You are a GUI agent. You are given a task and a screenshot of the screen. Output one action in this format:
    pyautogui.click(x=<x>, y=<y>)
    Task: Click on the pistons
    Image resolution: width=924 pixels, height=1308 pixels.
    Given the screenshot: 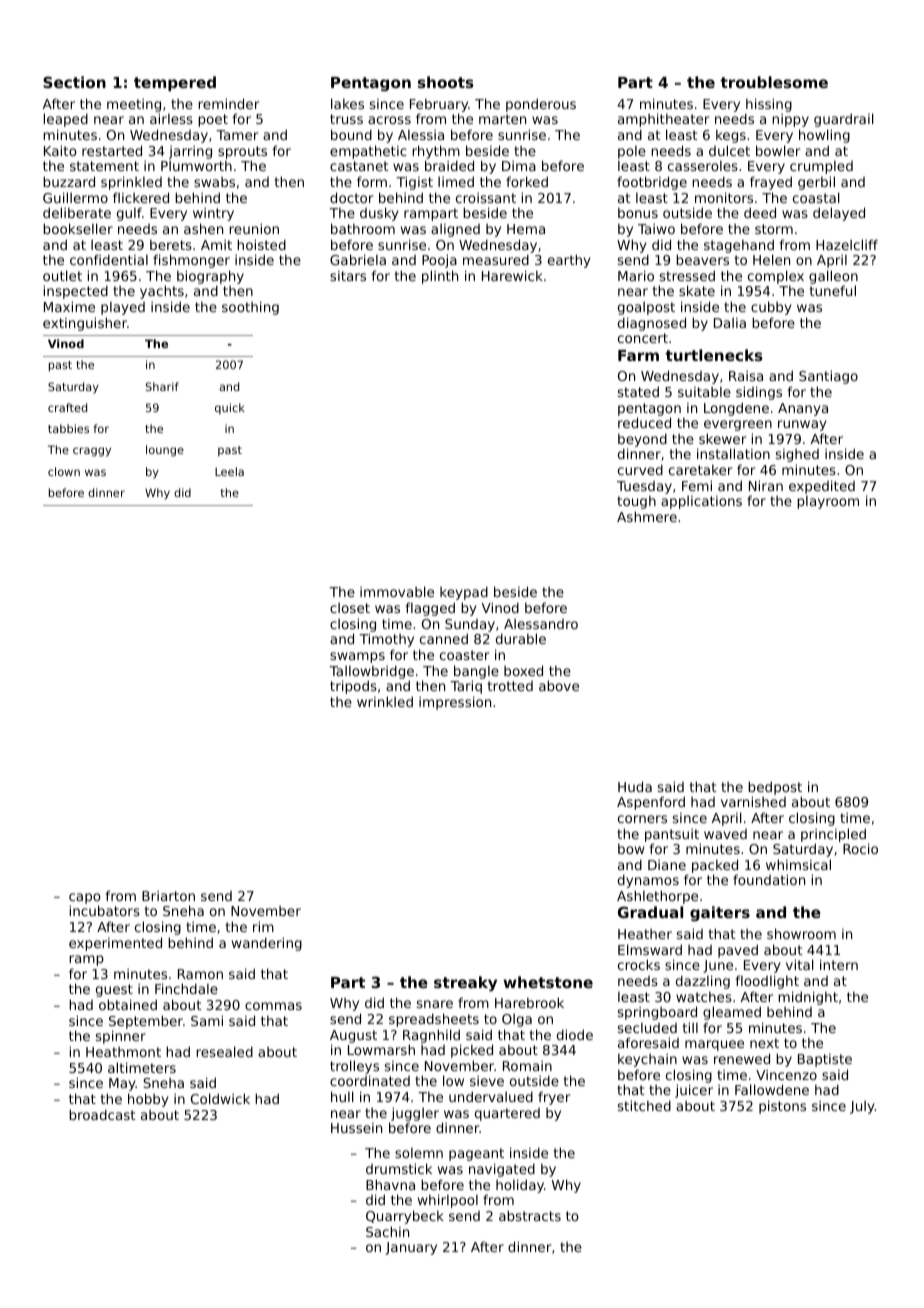 What is the action you would take?
    pyautogui.click(x=782, y=1107)
